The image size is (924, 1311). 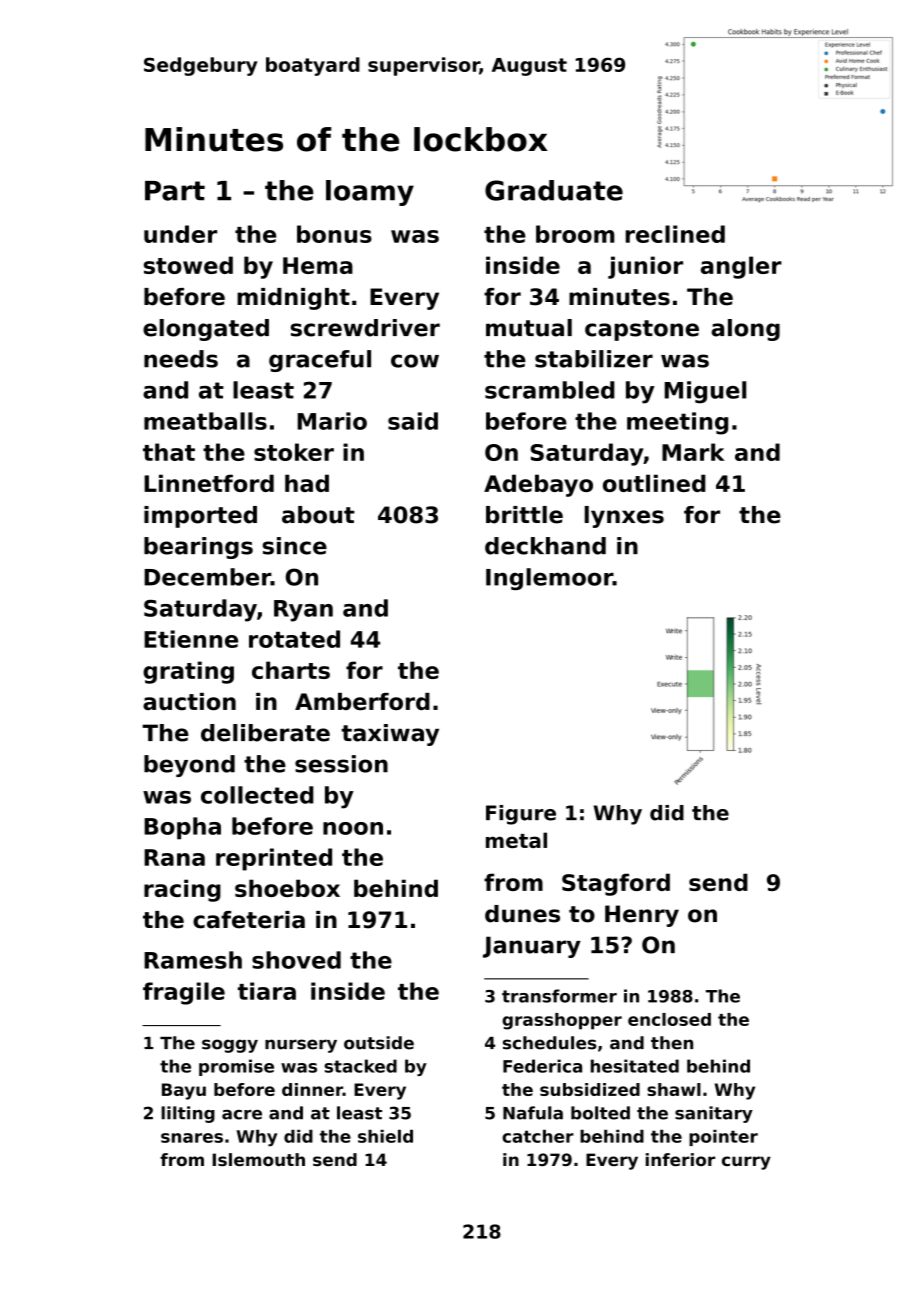 What do you see at coordinates (413, 421) in the image?
I see `said` at bounding box center [413, 421].
